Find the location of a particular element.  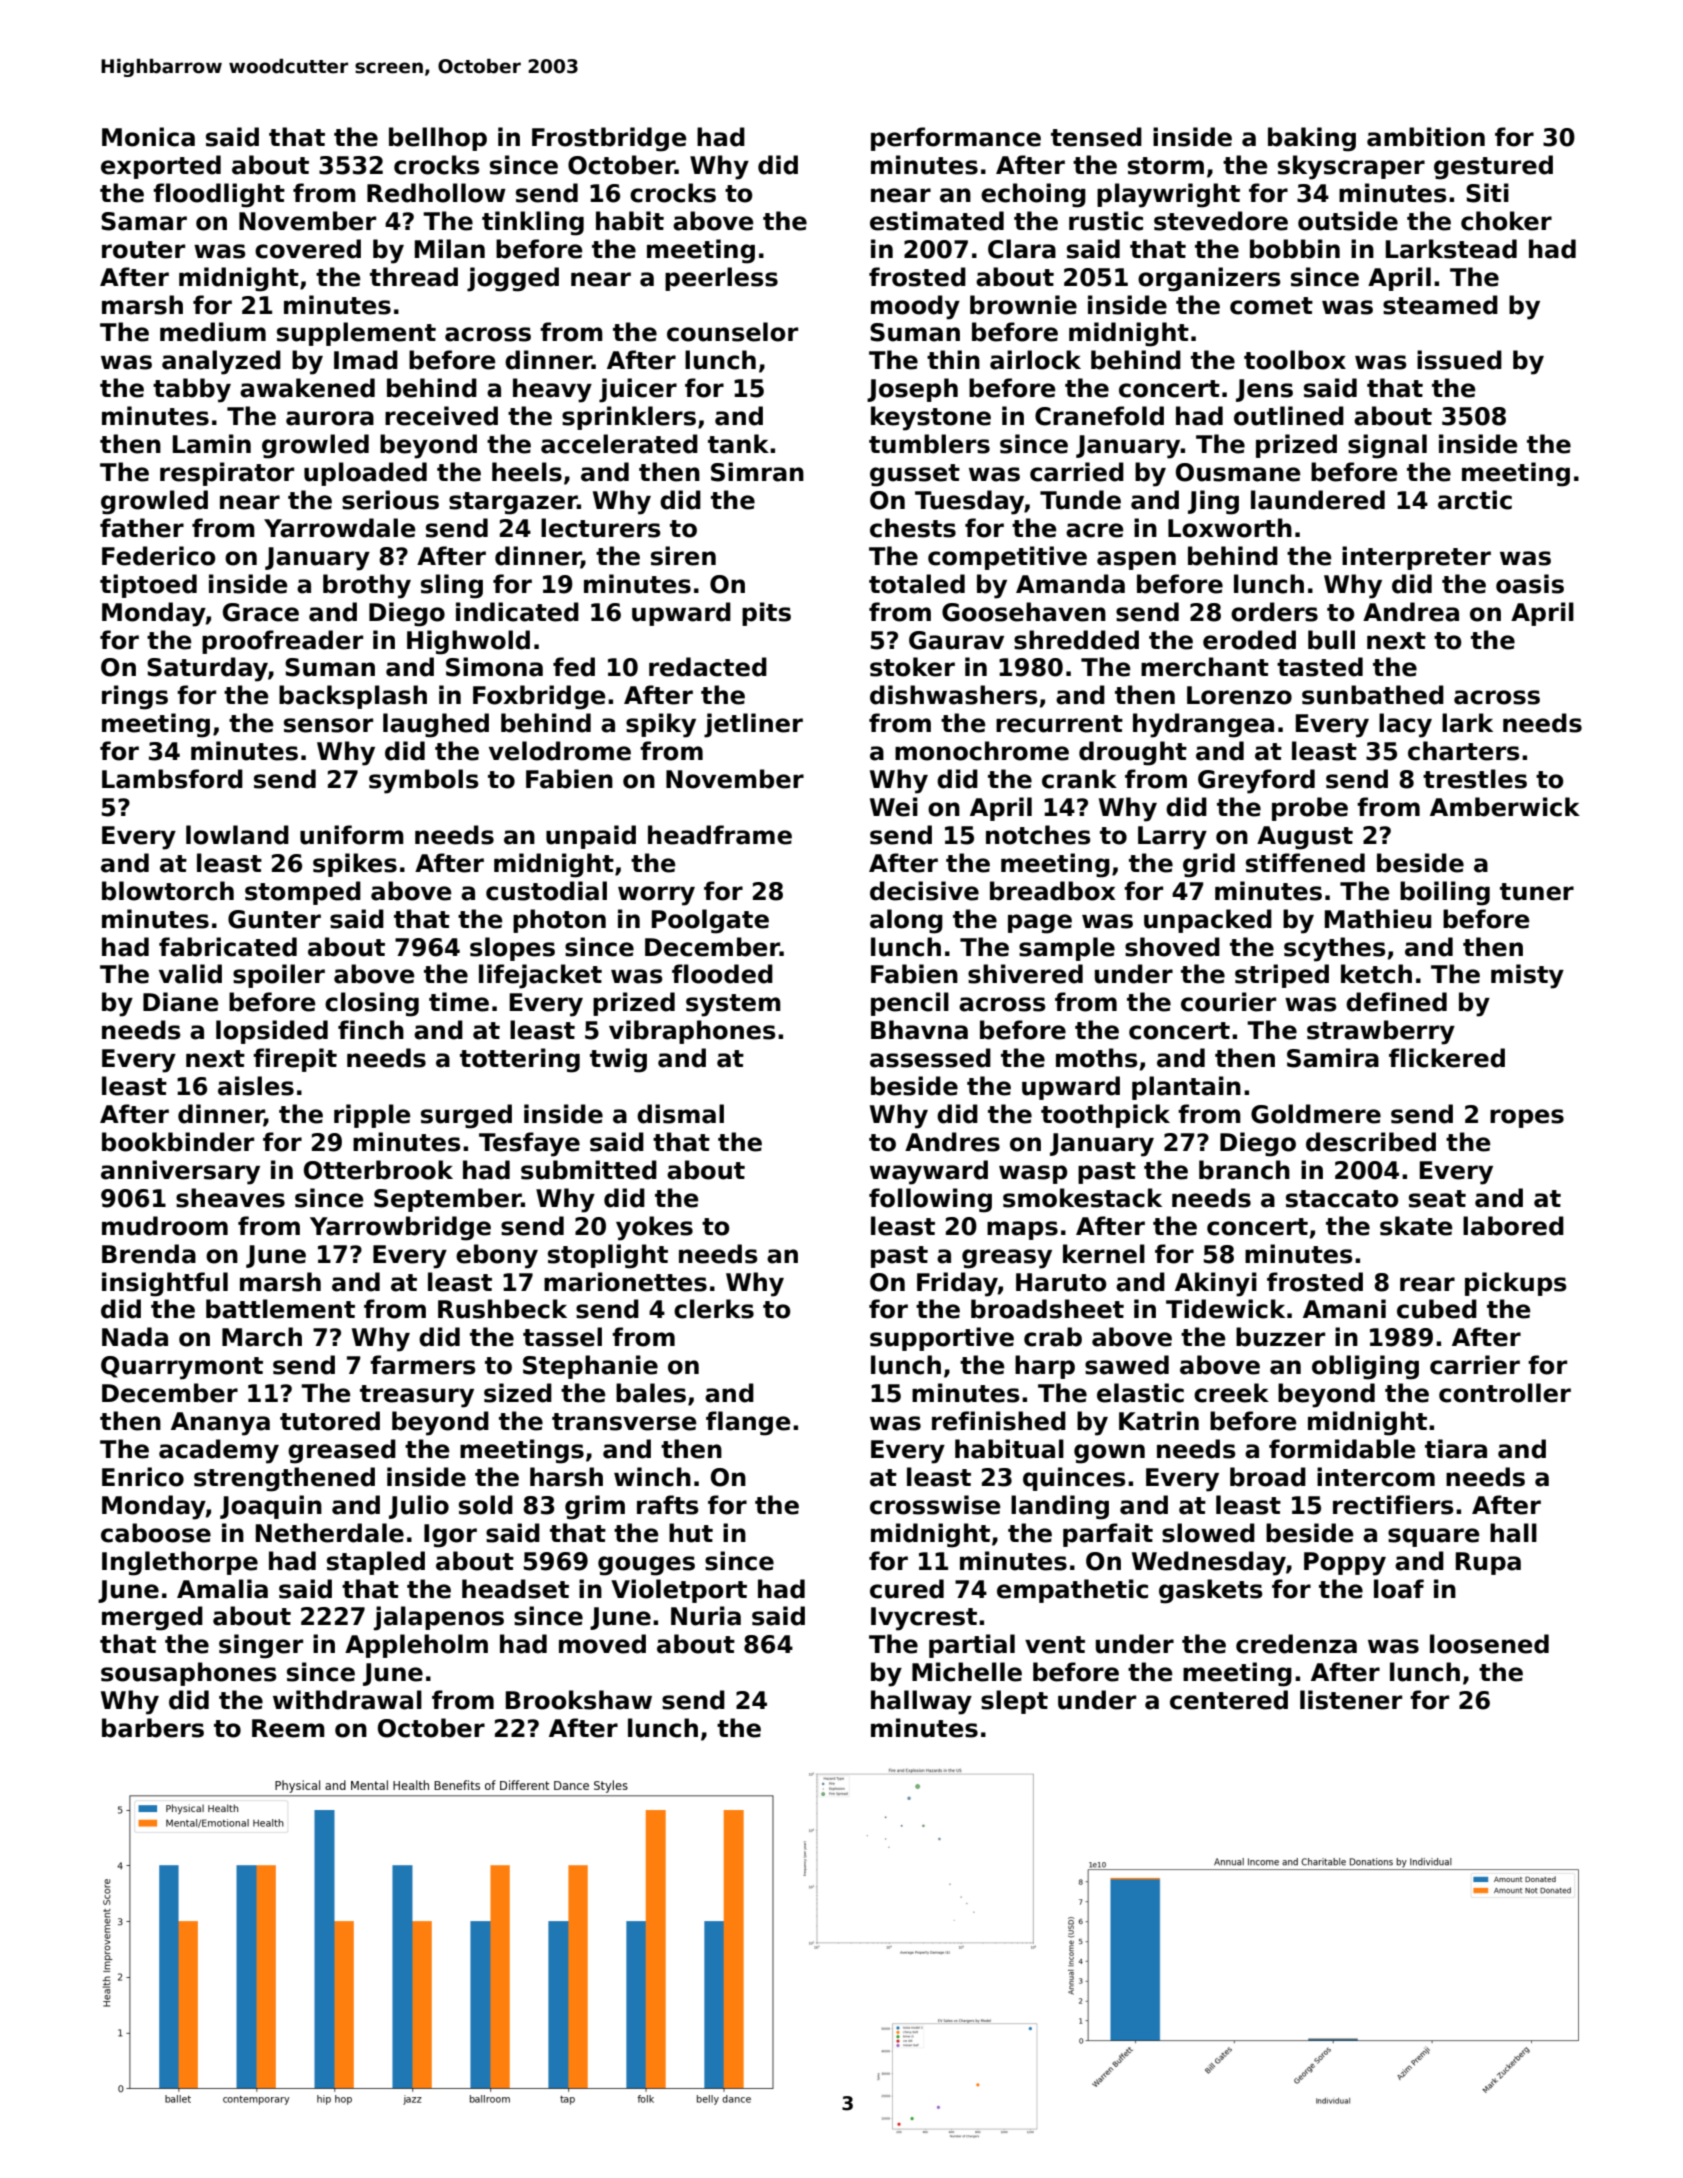

Frostbridge is located at coordinates (609, 139).
